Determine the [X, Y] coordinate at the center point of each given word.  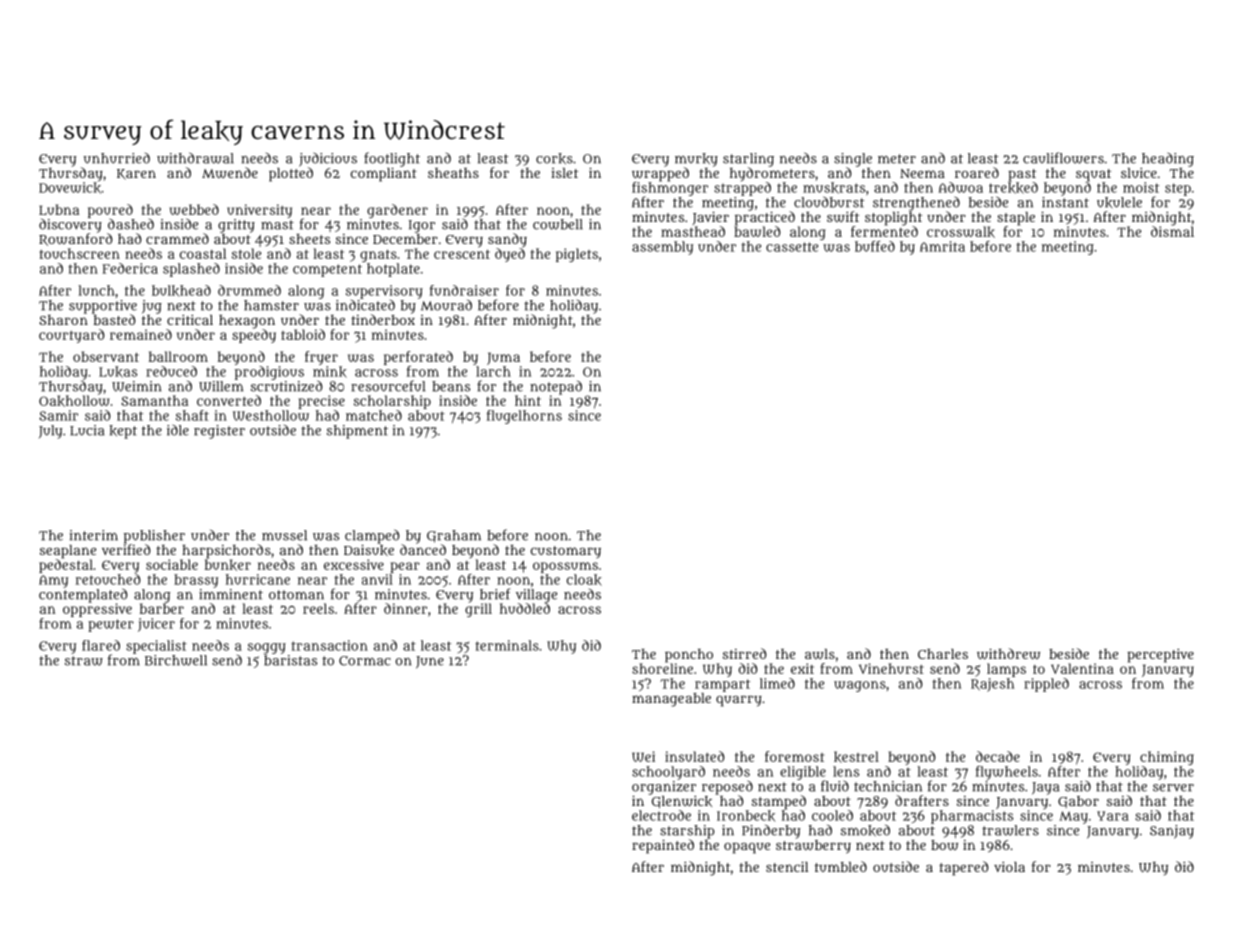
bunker [228, 565]
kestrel [856, 757]
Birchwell [176, 660]
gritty [236, 226]
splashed [191, 270]
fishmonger [670, 189]
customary [566, 552]
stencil [787, 866]
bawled [757, 231]
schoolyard [668, 773]
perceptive [1160, 656]
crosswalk [961, 232]
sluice [1139, 173]
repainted [663, 846]
